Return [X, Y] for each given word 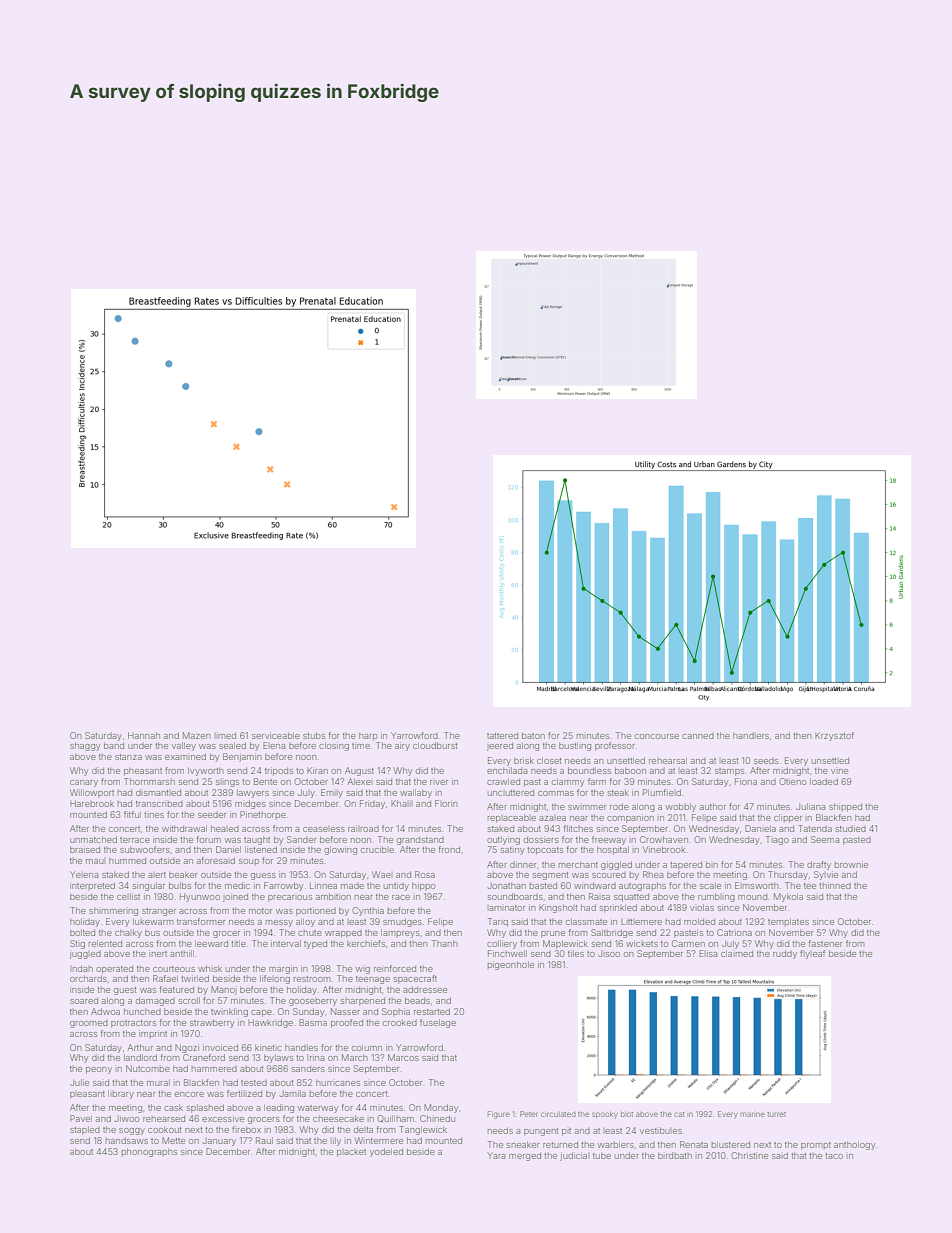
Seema [825, 839]
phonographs [149, 1152]
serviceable [276, 735]
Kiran [317, 770]
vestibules [661, 1130]
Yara [496, 1155]
